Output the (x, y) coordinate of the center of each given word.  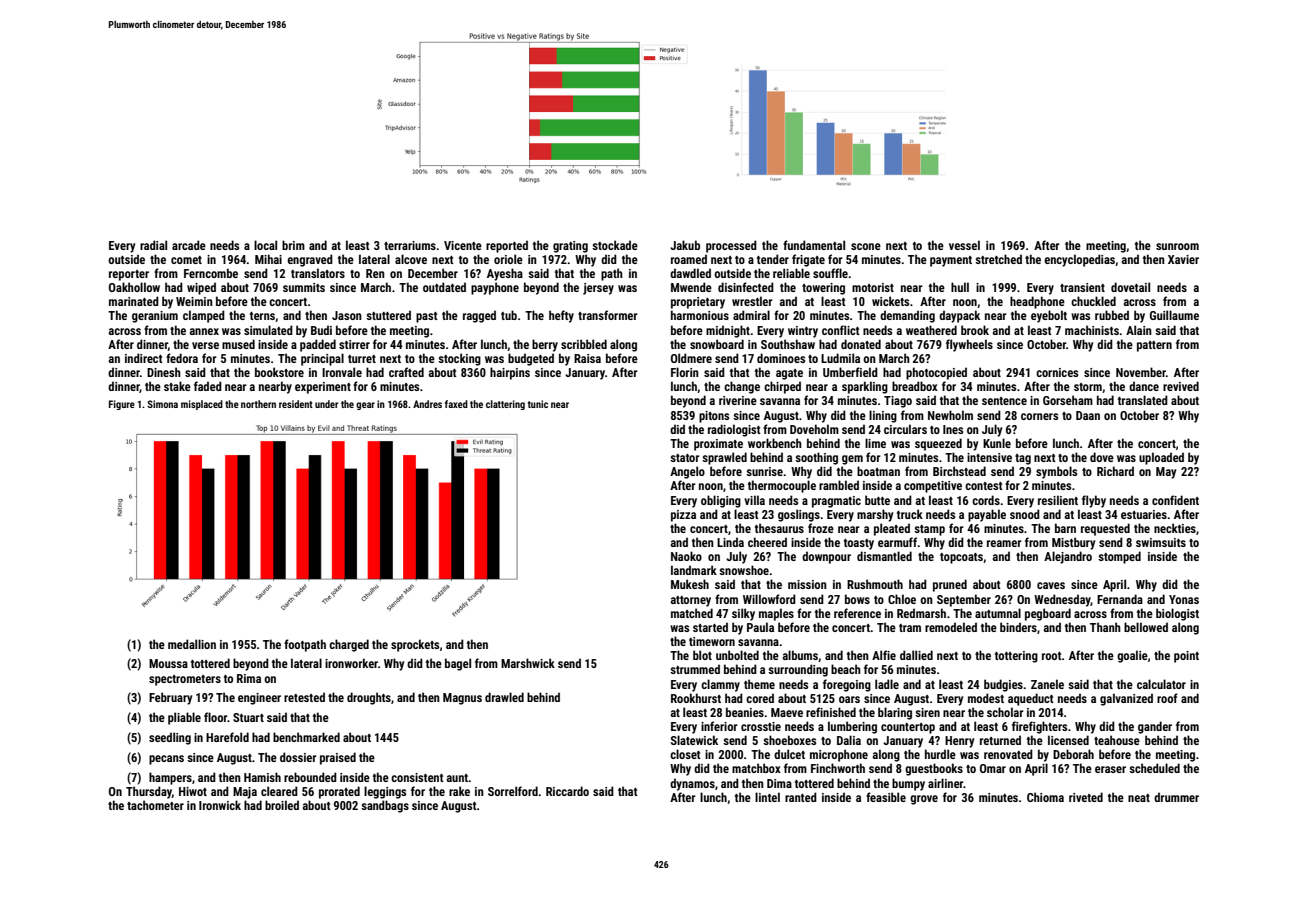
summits (304, 287)
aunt (457, 778)
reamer (1004, 543)
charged (349, 645)
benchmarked (306, 737)
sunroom (1177, 246)
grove (924, 800)
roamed (689, 259)
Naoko (686, 556)
